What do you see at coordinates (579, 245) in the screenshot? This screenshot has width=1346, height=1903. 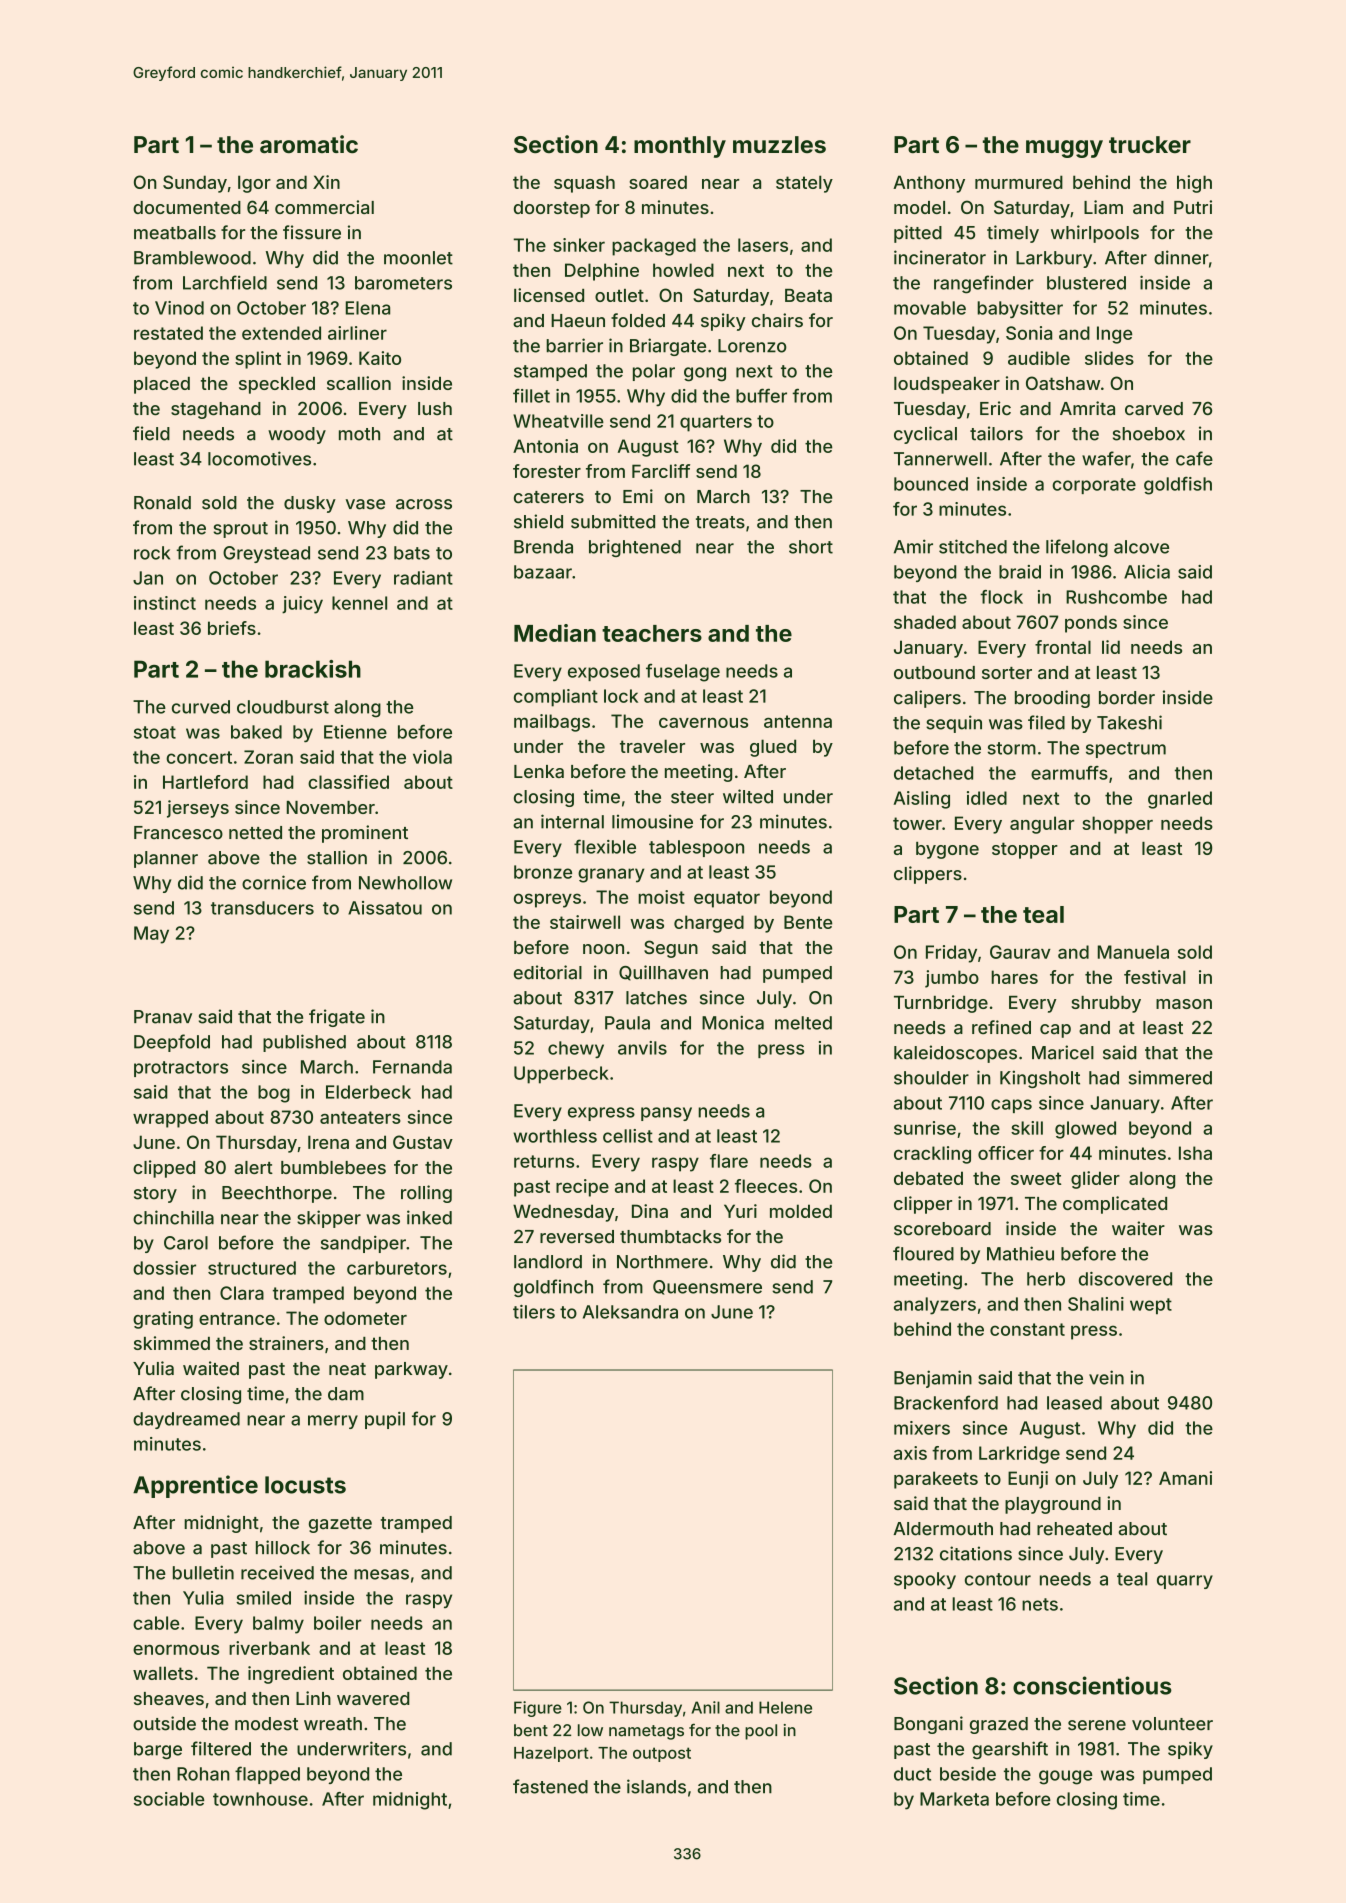 I see `sinker` at bounding box center [579, 245].
